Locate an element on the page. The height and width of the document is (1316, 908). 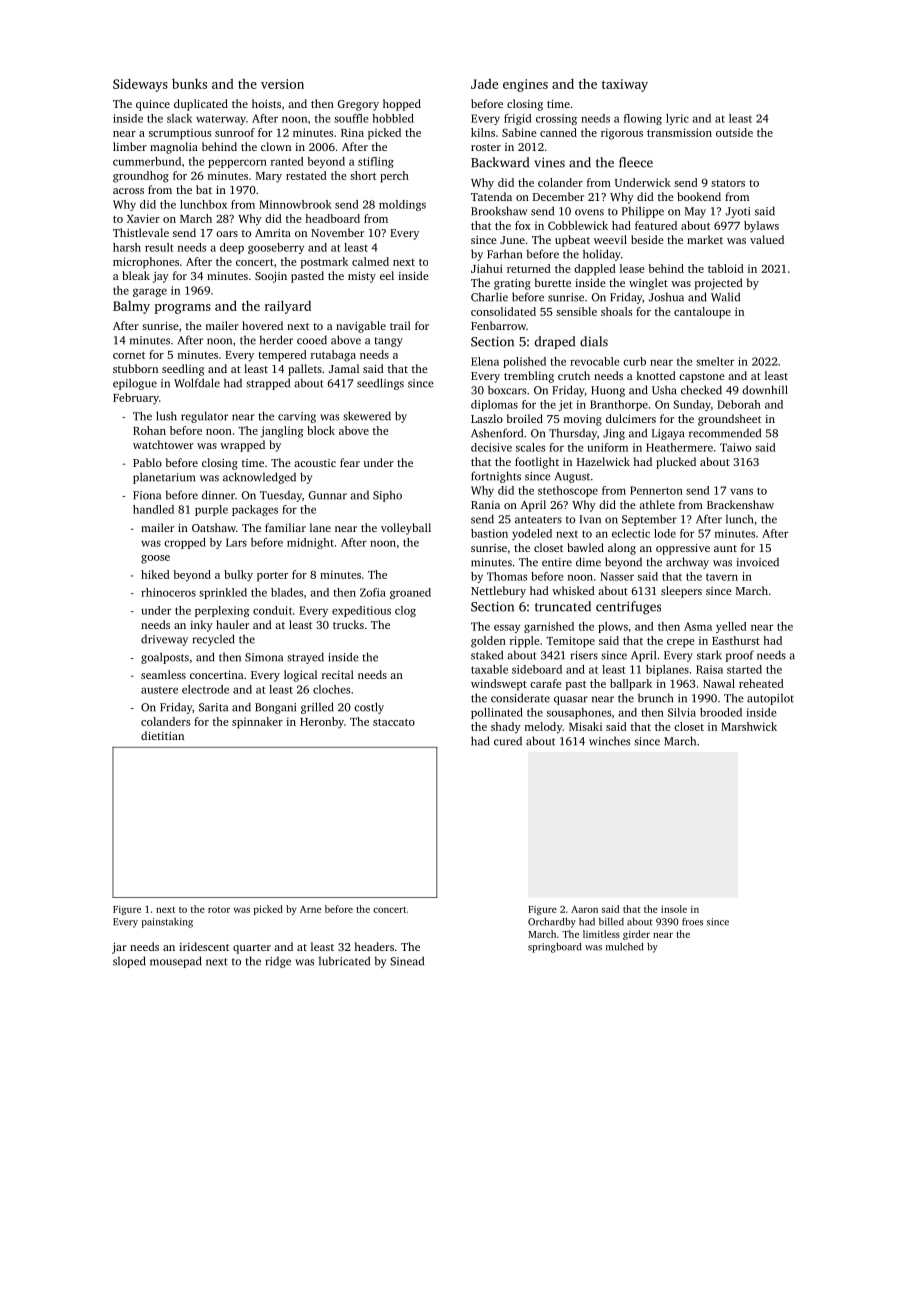
springboard is located at coordinates (554, 948).
